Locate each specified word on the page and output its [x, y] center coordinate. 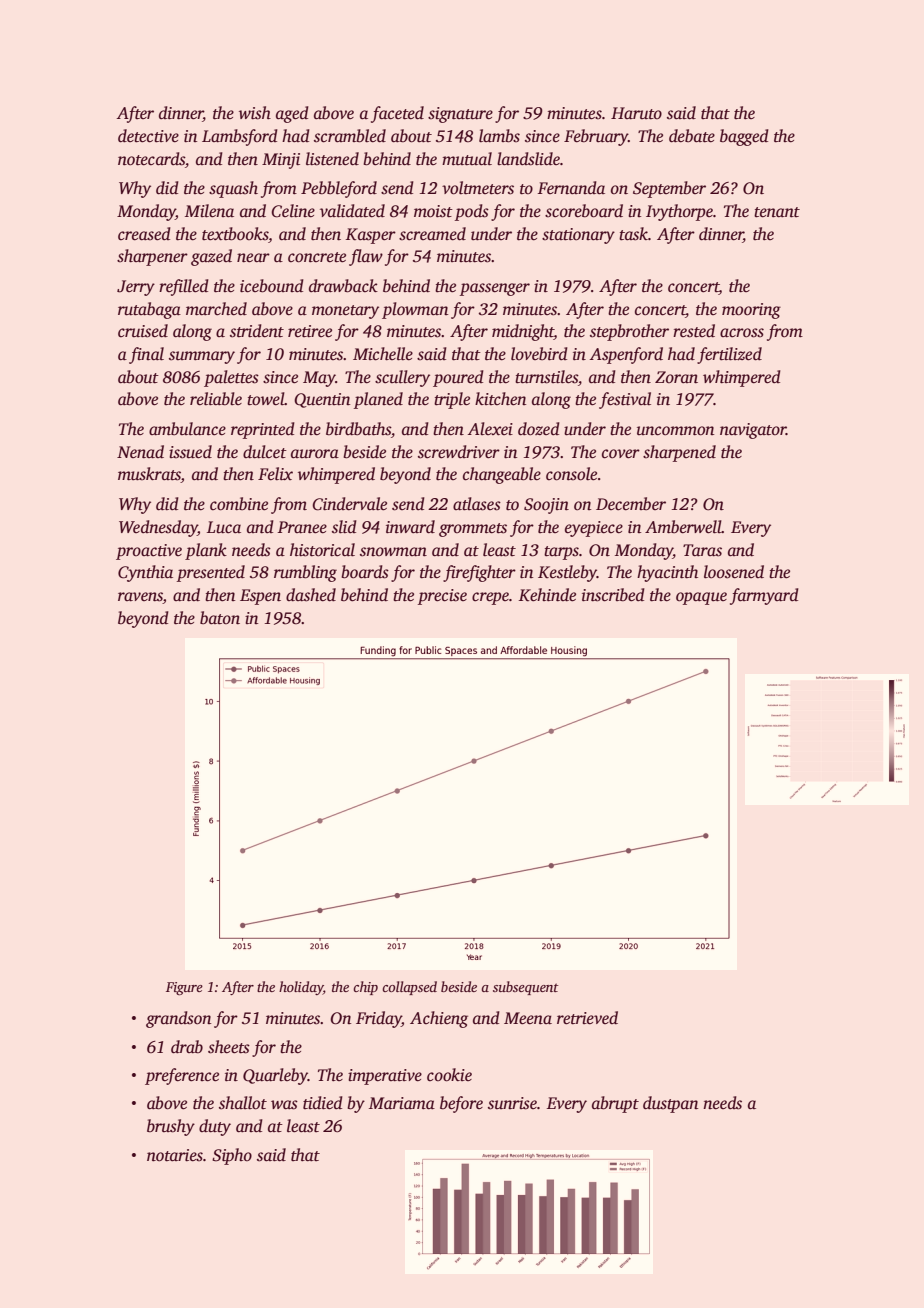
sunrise [512, 1103]
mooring [751, 311]
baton [220, 618]
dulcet [265, 452]
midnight [523, 332]
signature [460, 115]
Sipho [232, 1156]
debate [692, 136]
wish [255, 113]
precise [442, 597]
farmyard [764, 596]
